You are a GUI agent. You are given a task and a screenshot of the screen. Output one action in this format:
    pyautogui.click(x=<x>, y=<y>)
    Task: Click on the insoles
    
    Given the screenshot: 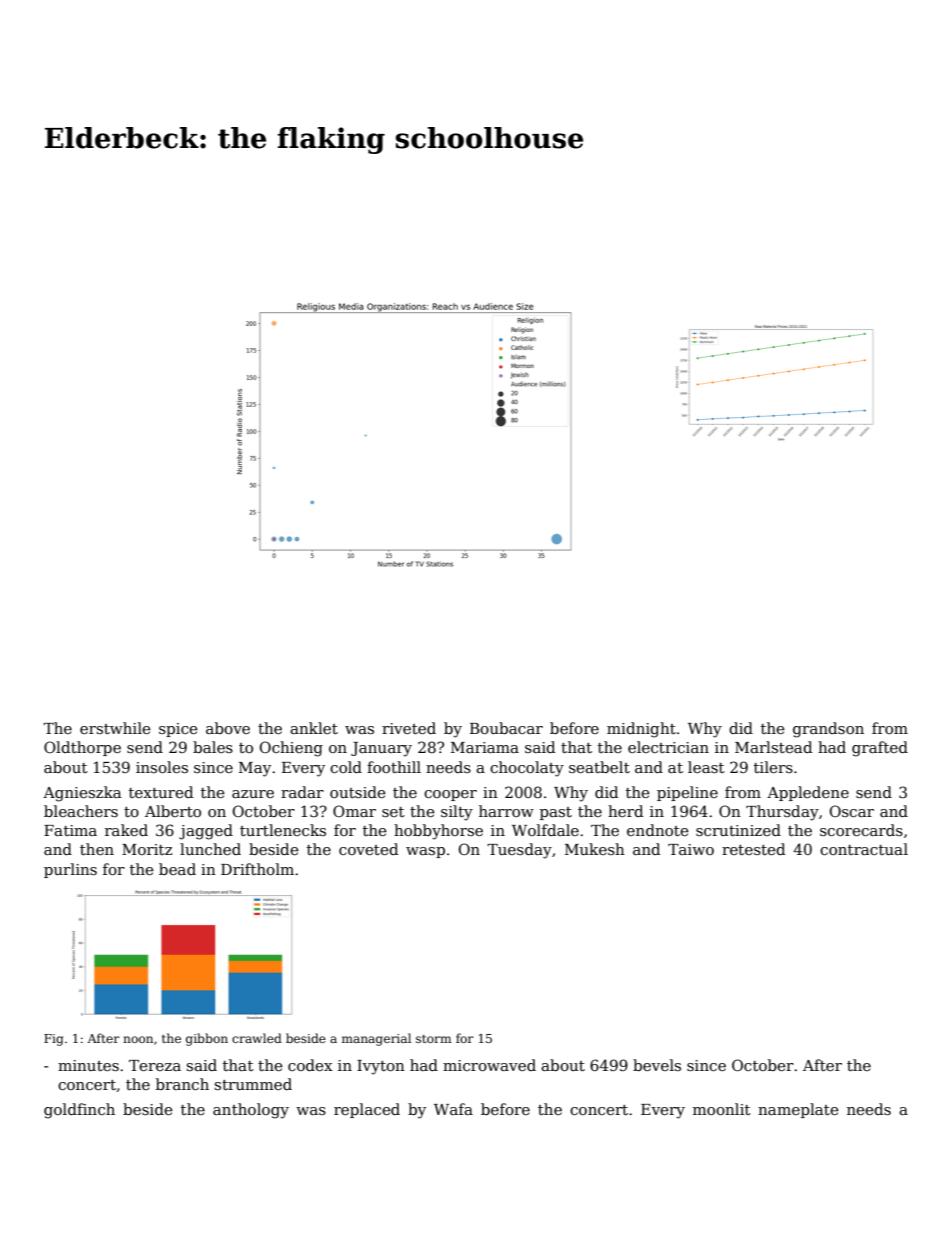 What is the action you would take?
    pyautogui.click(x=162, y=767)
